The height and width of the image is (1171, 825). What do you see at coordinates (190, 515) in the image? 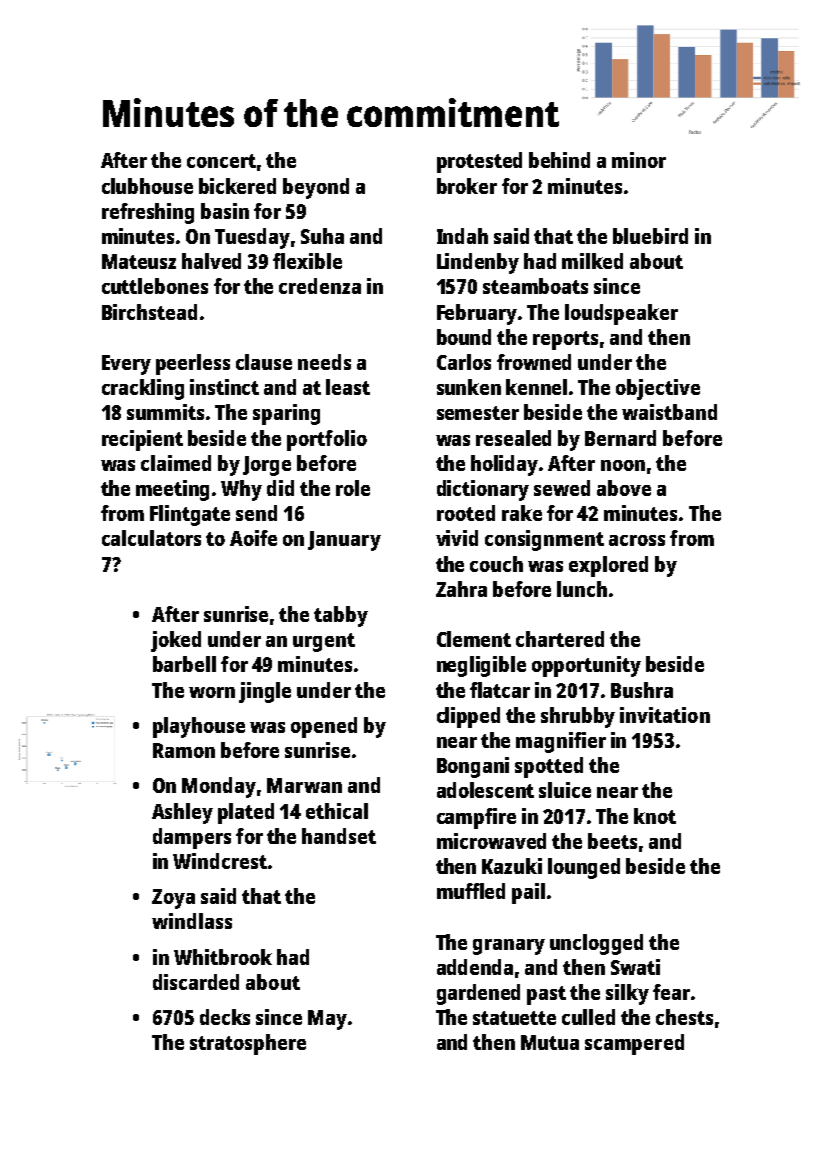
I see `Flintgate` at bounding box center [190, 515].
